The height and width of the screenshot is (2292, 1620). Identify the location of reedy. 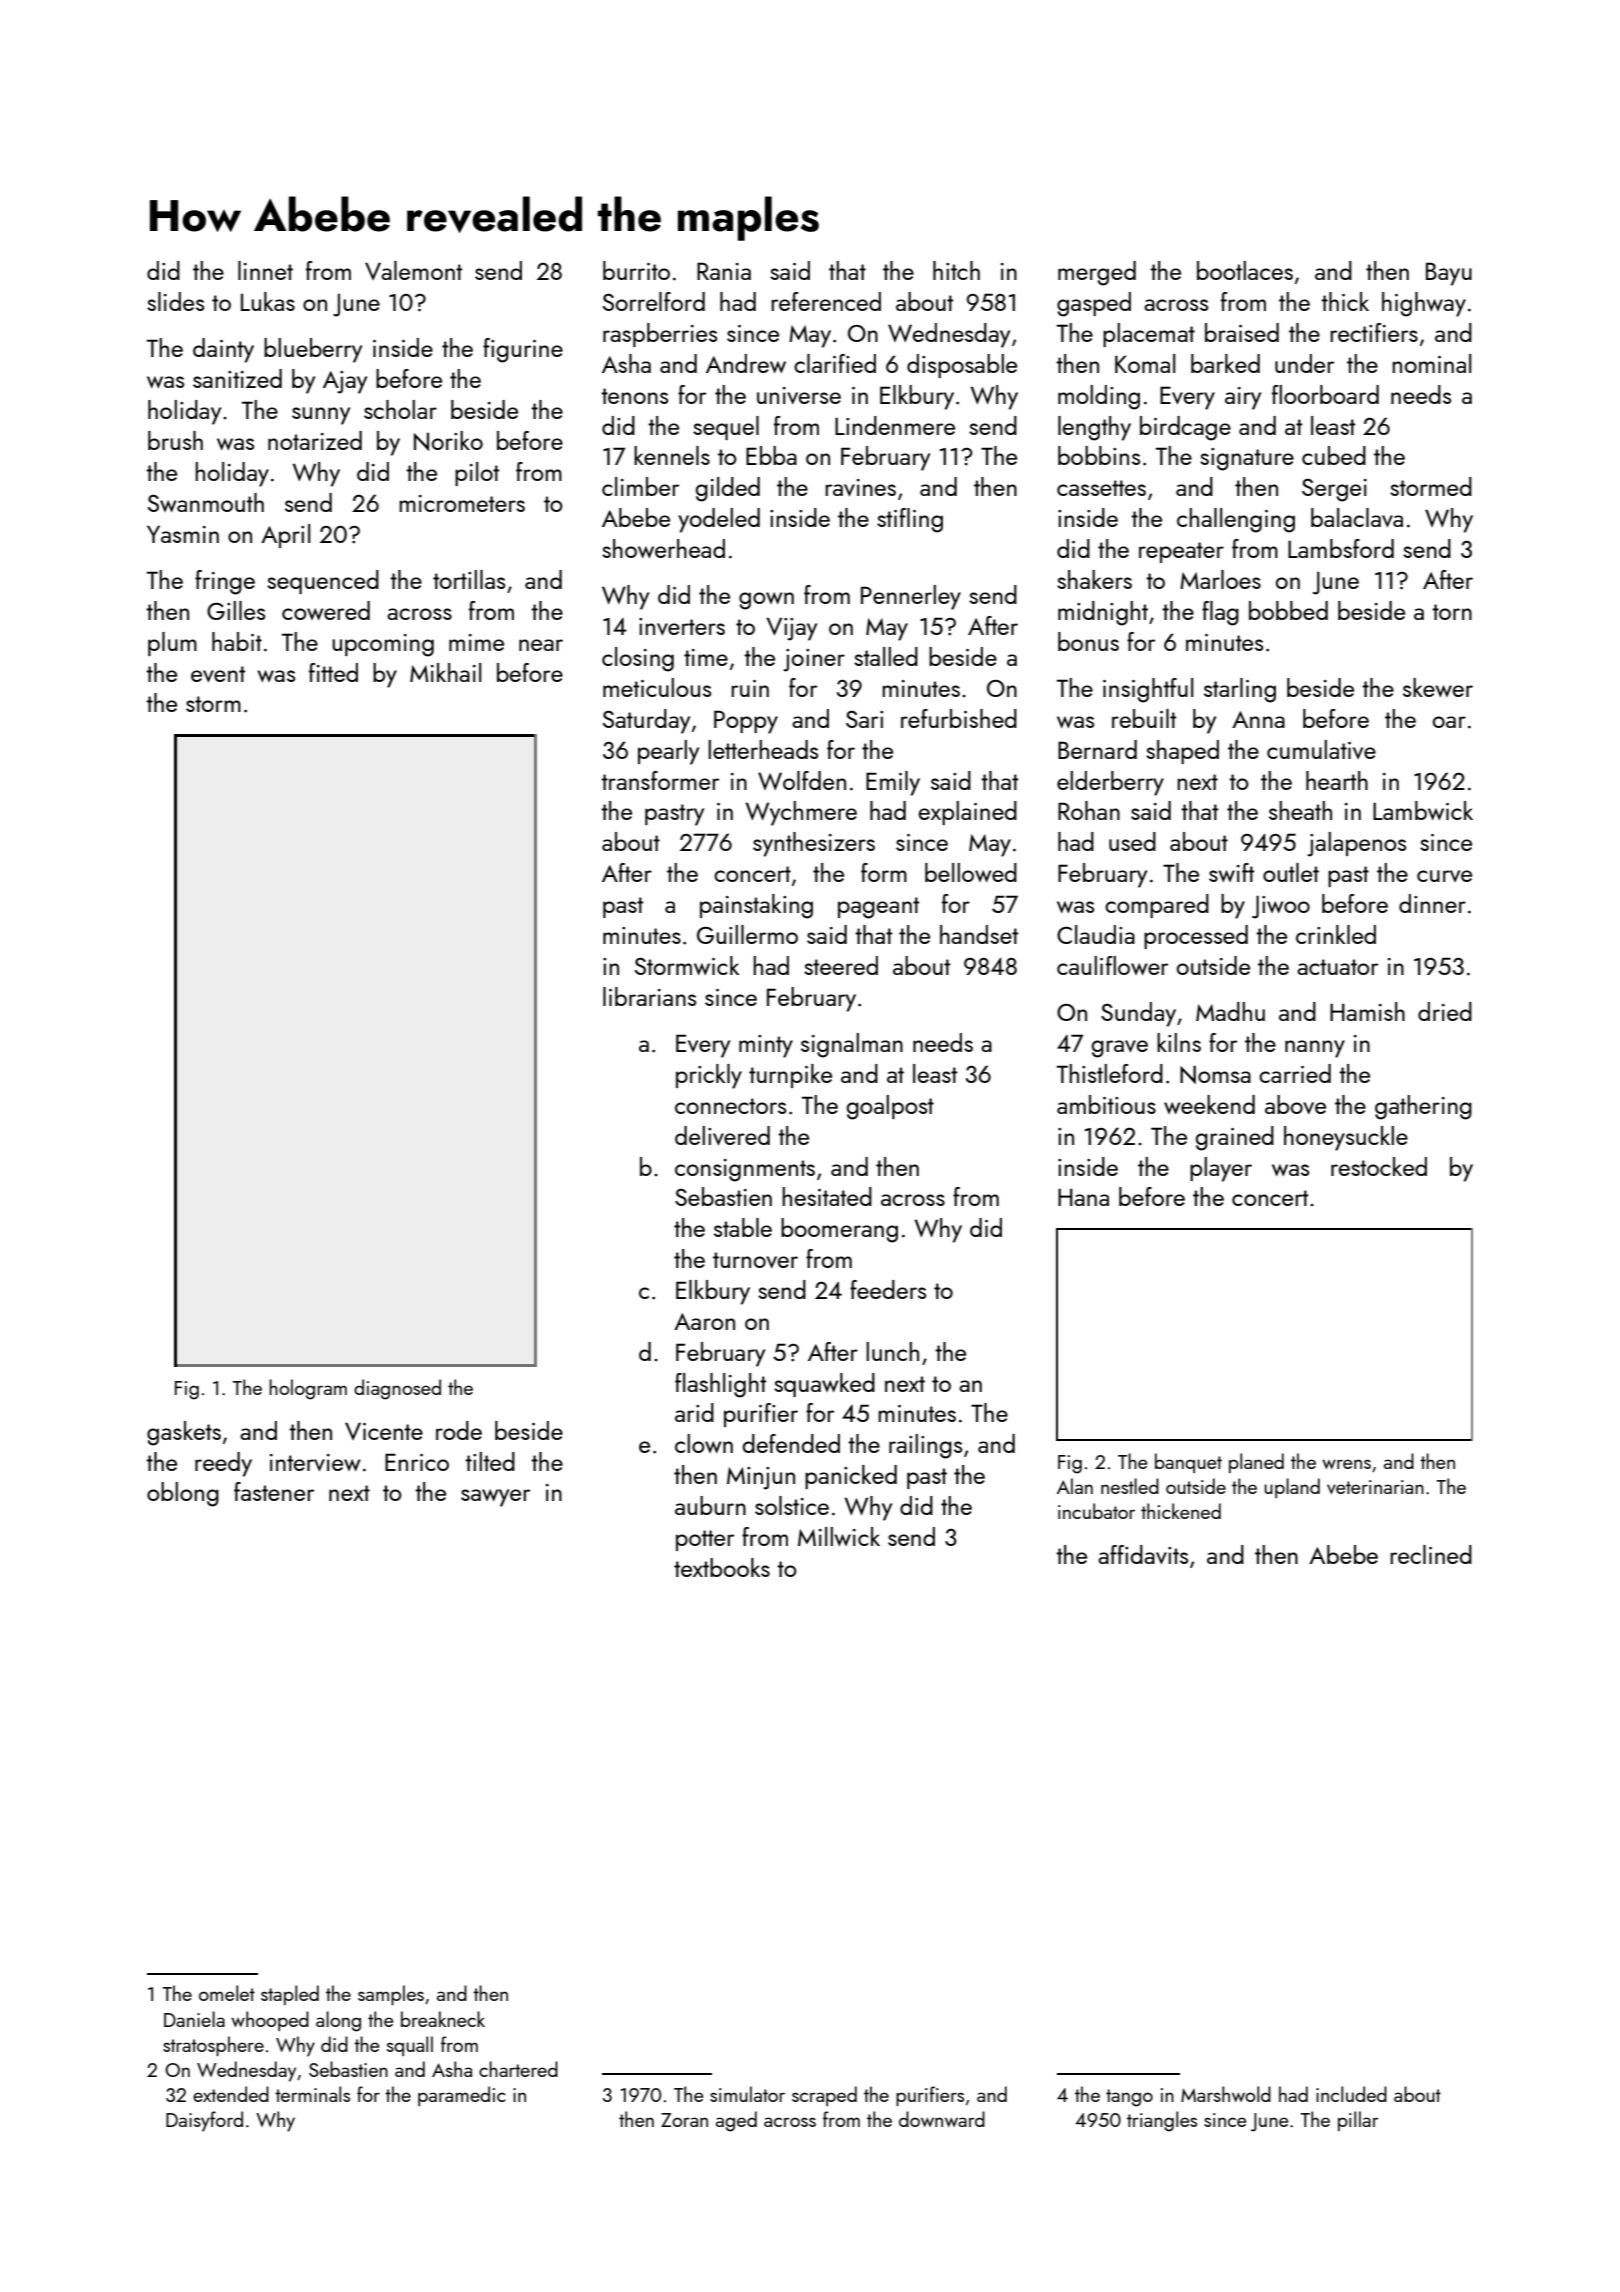
(223, 1464).
